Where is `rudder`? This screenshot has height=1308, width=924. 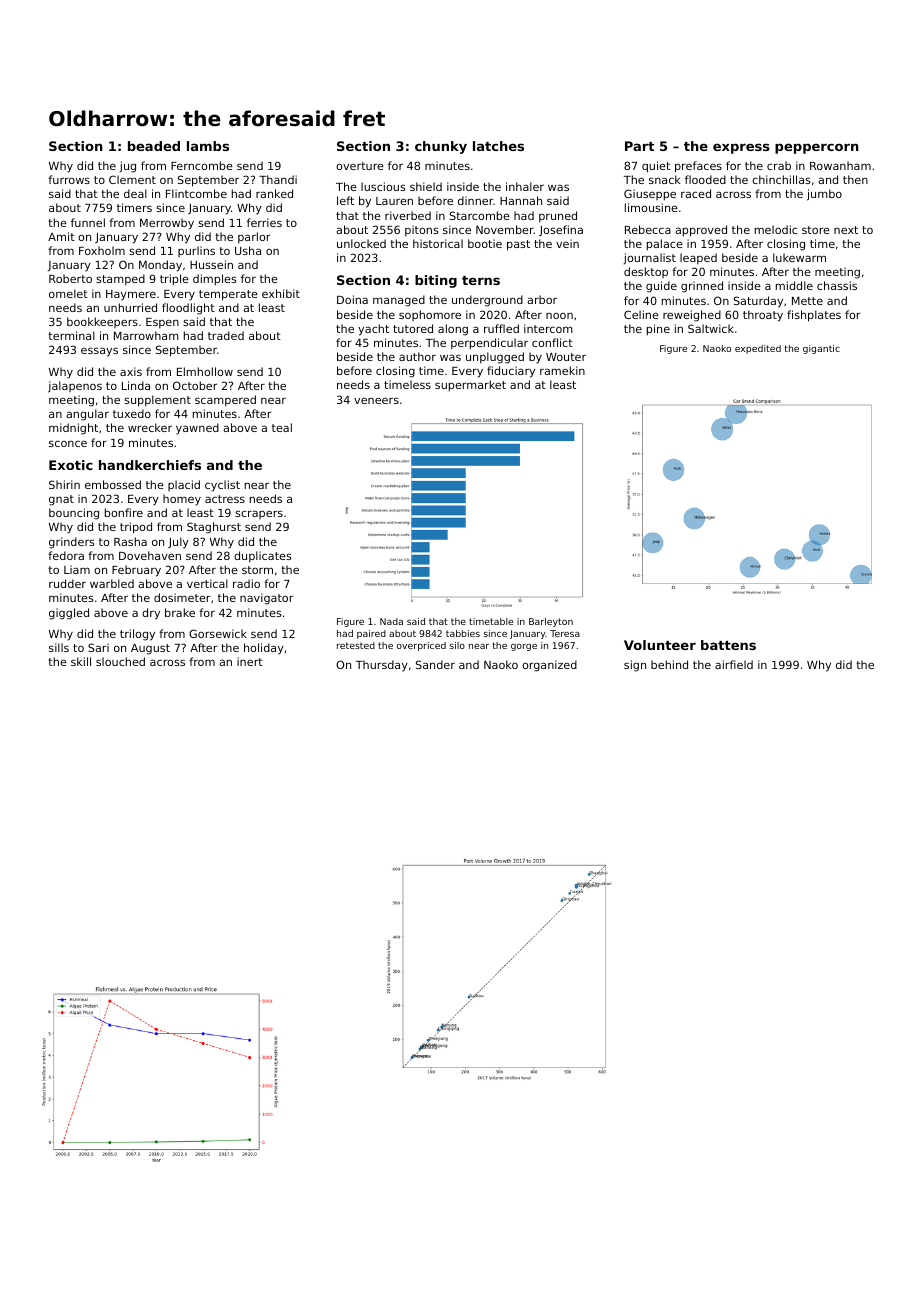 rudder is located at coordinates (67, 583).
